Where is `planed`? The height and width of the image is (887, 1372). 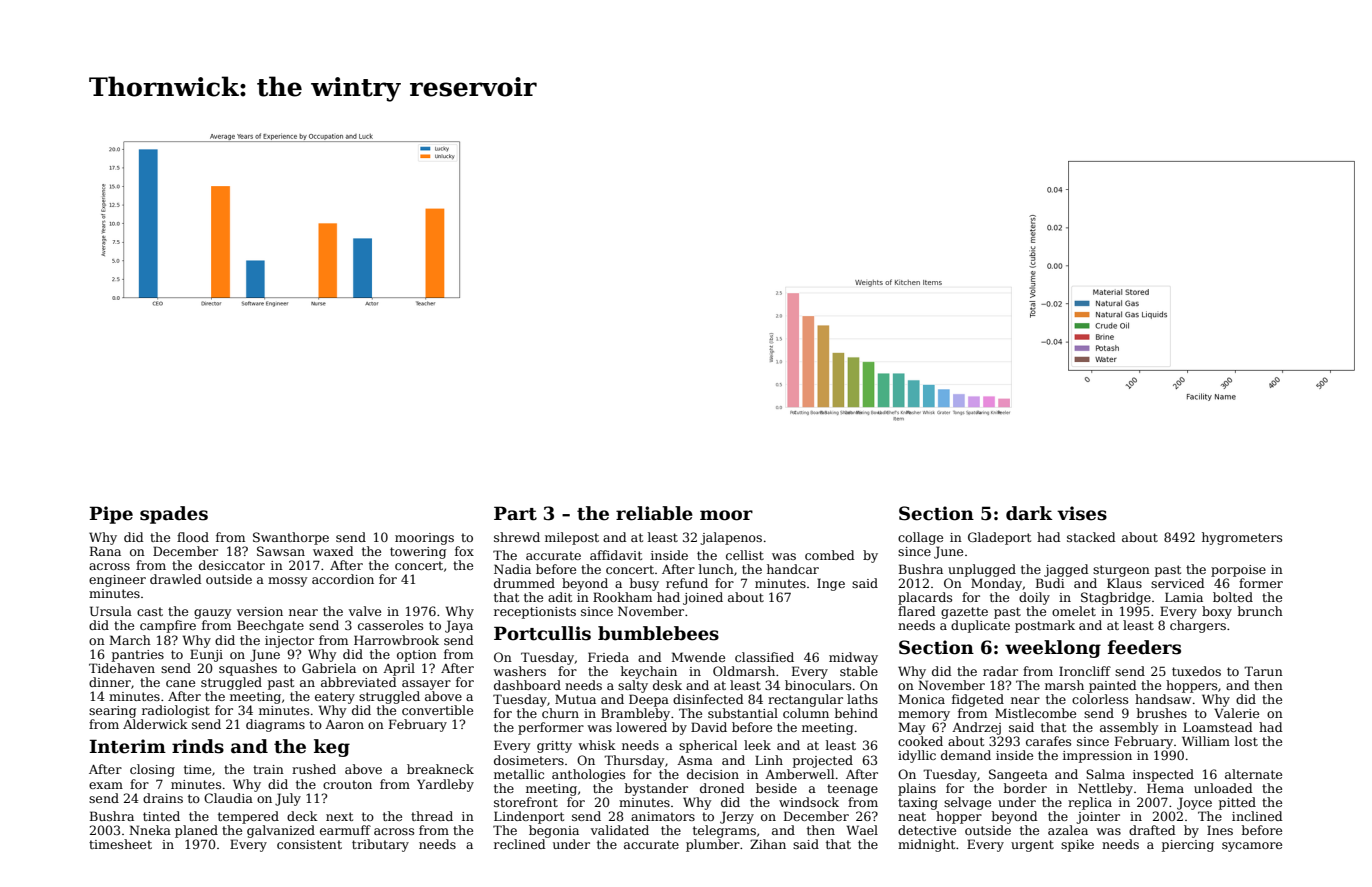 planed is located at coordinates (196, 831).
